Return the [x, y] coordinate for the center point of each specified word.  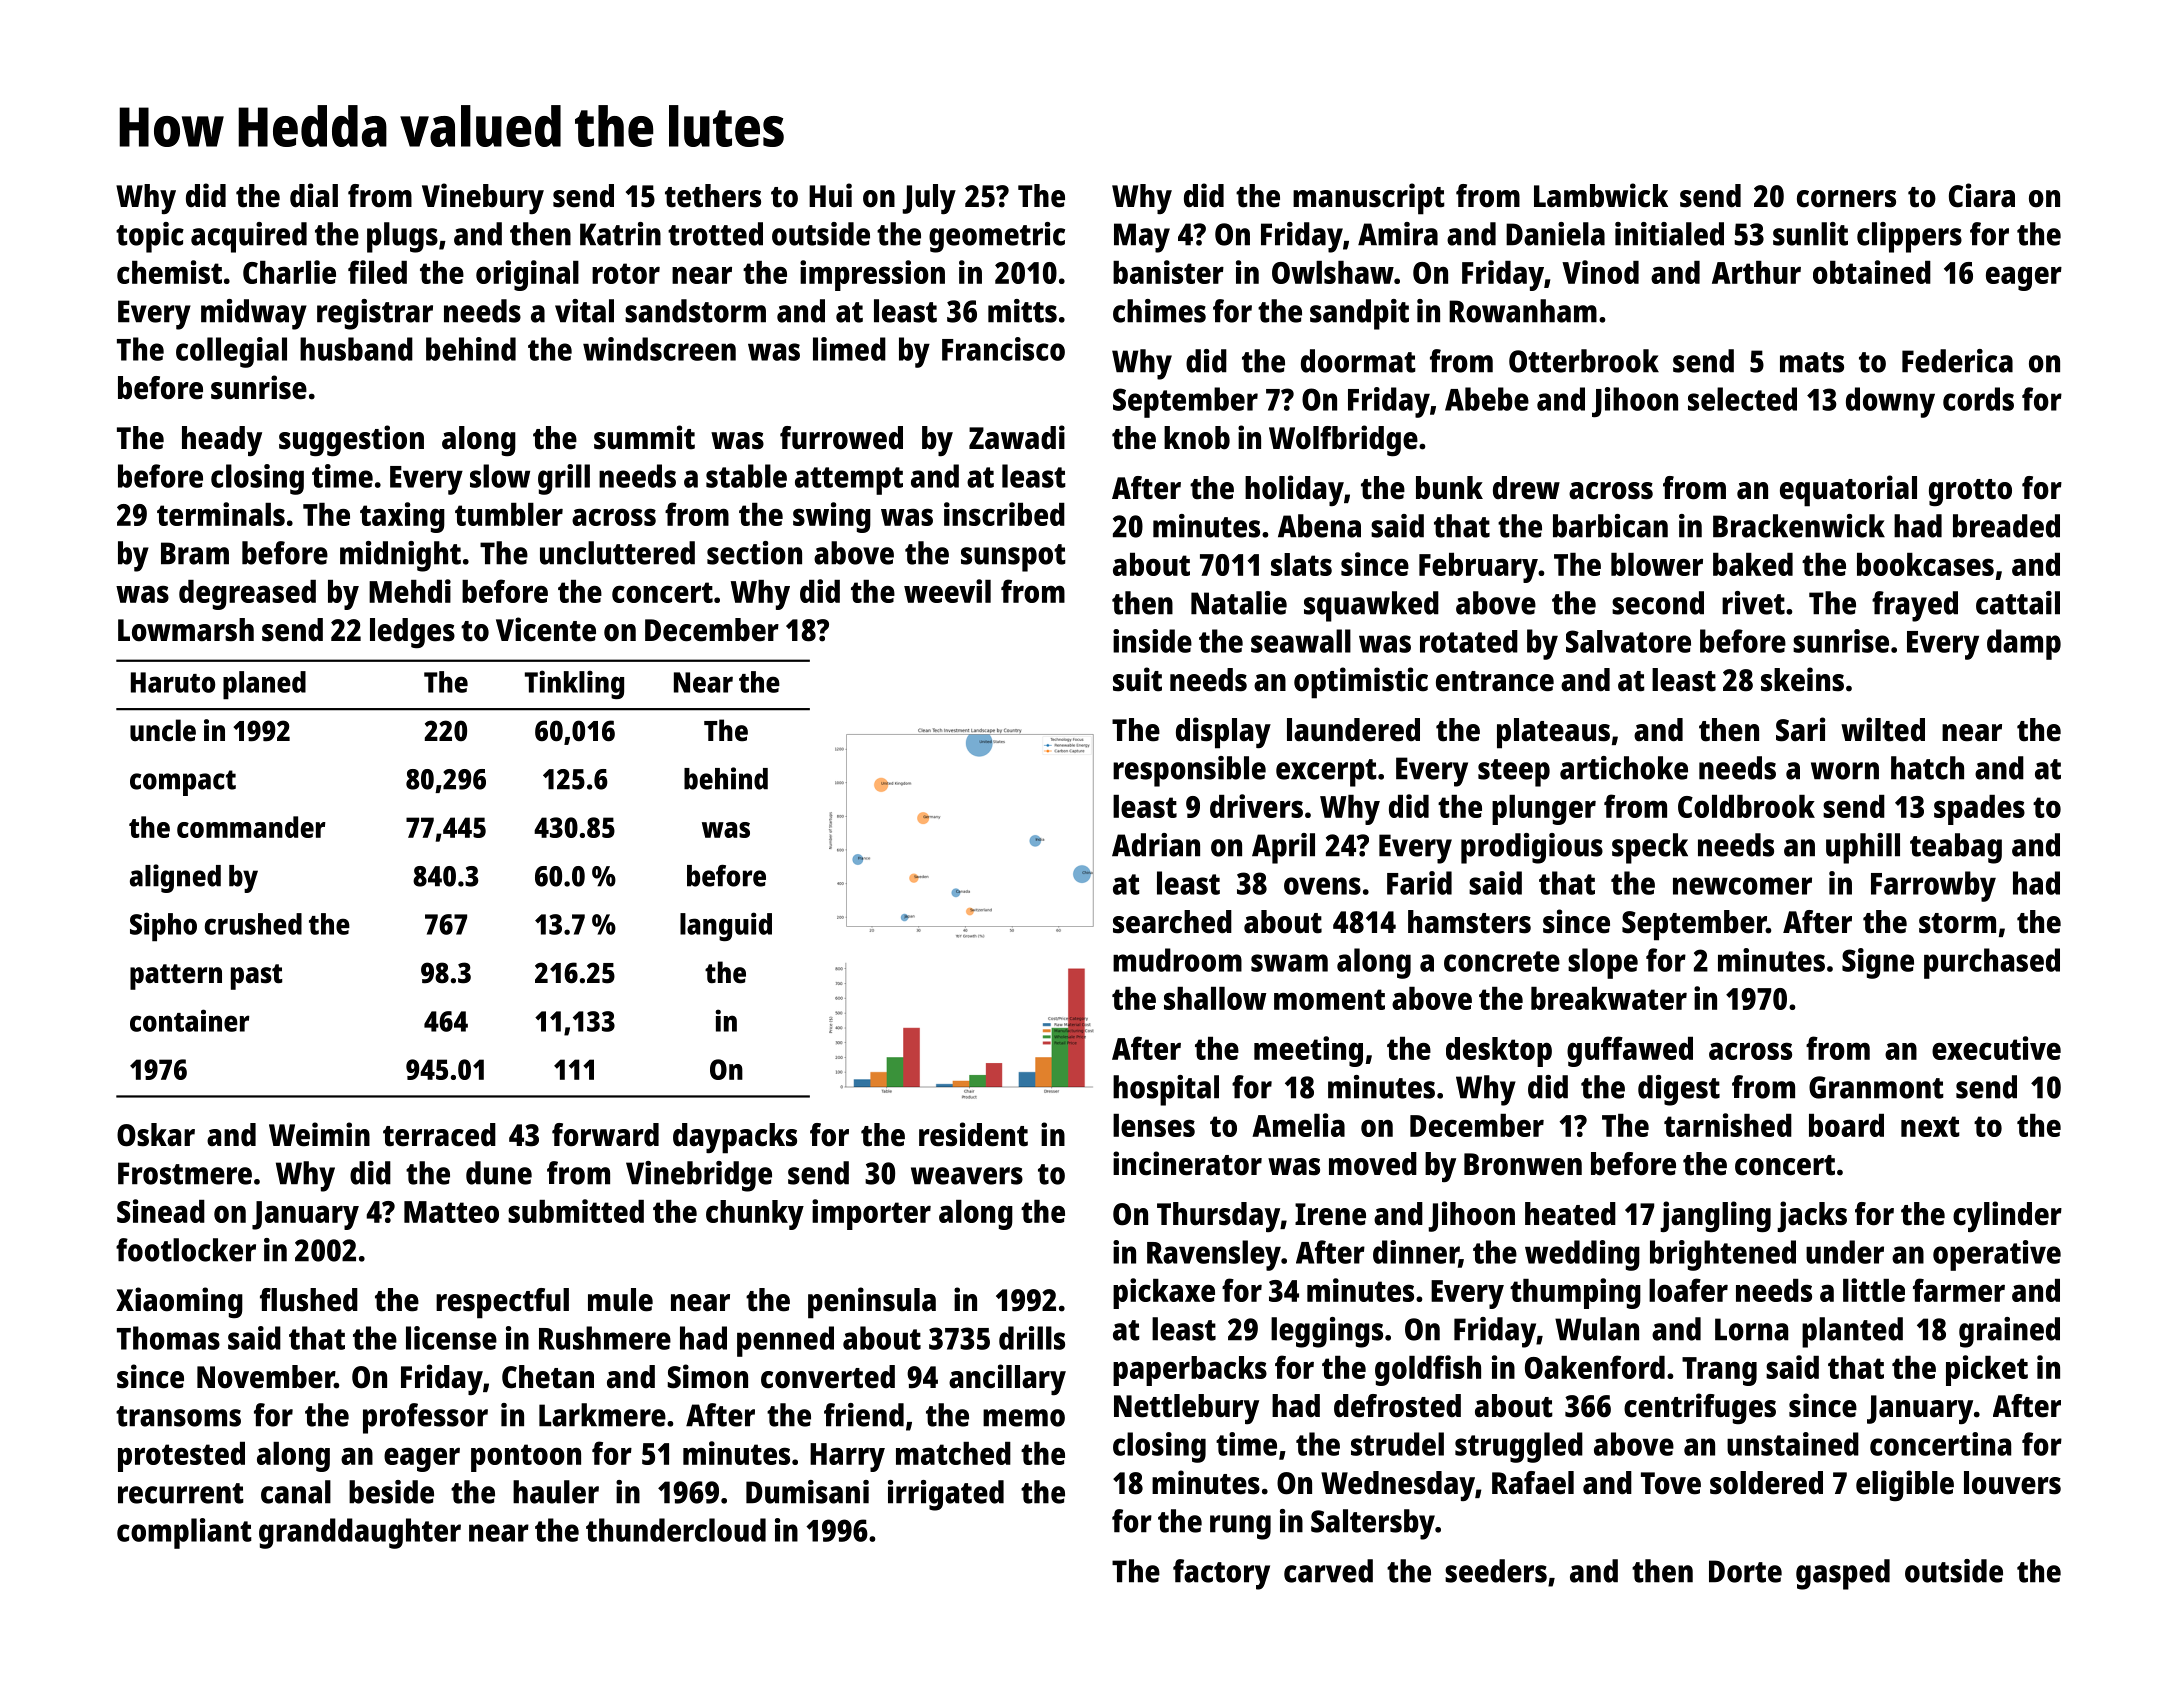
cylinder [2007, 1216]
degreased [247, 595]
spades [1979, 810]
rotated [1469, 641]
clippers [1909, 237]
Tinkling [574, 684]
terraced [439, 1135]
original [527, 275]
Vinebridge [699, 1176]
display [1223, 733]
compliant [184, 1533]
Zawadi [1017, 437]
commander [251, 827]
